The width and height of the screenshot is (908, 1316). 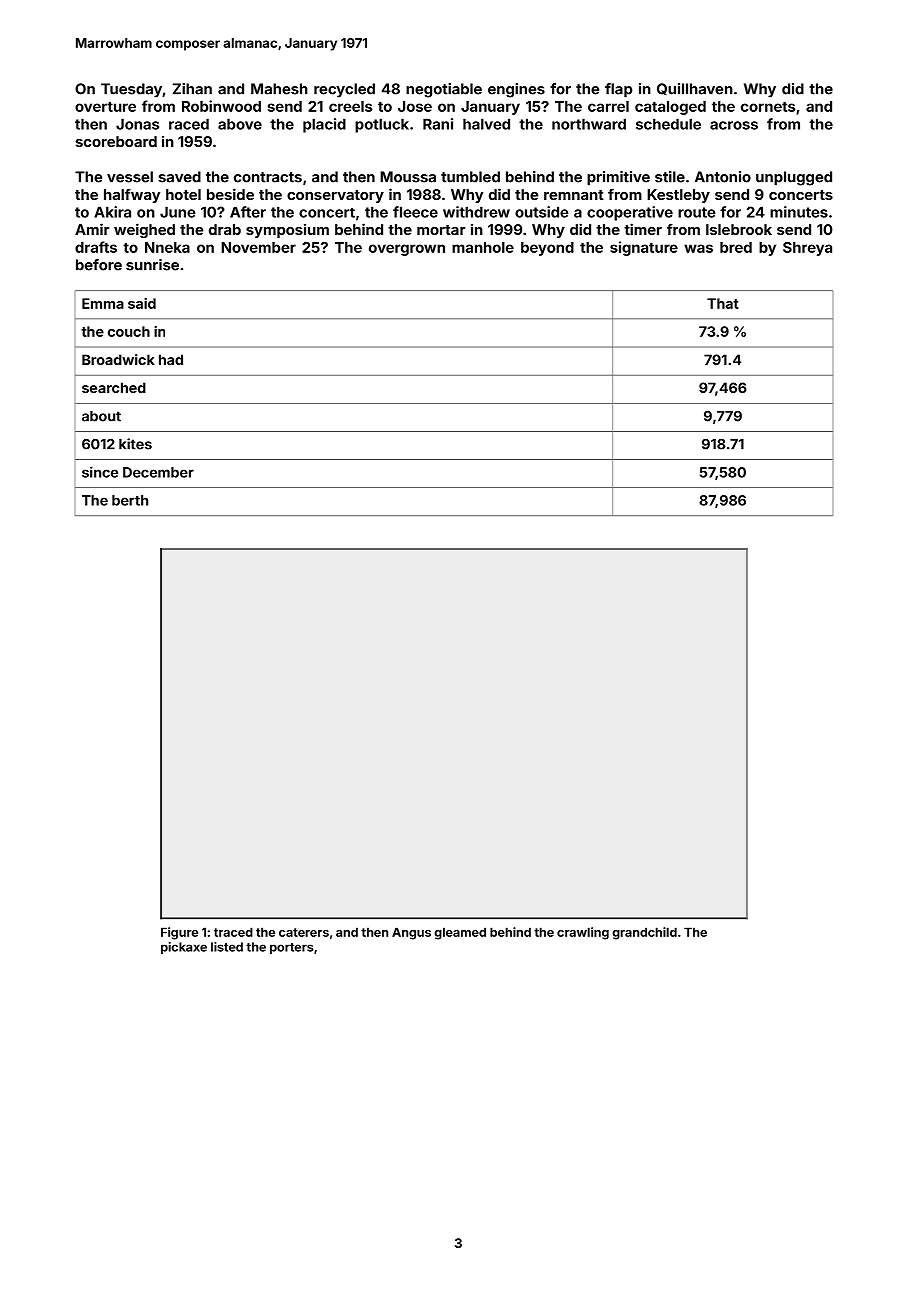 What do you see at coordinates (444, 90) in the screenshot?
I see `negotiable` at bounding box center [444, 90].
